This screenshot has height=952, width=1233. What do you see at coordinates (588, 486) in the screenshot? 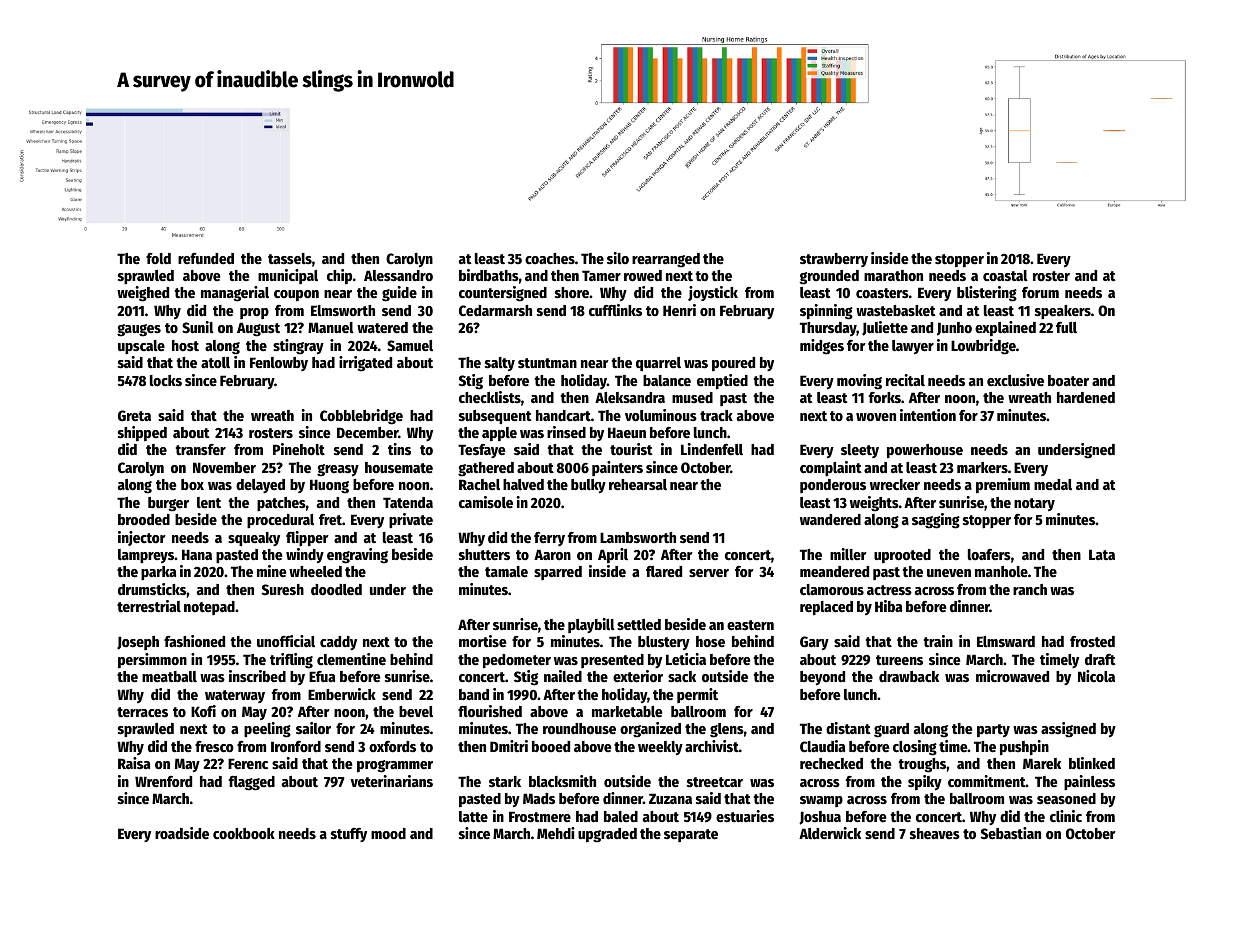
I see `bulky` at bounding box center [588, 486].
